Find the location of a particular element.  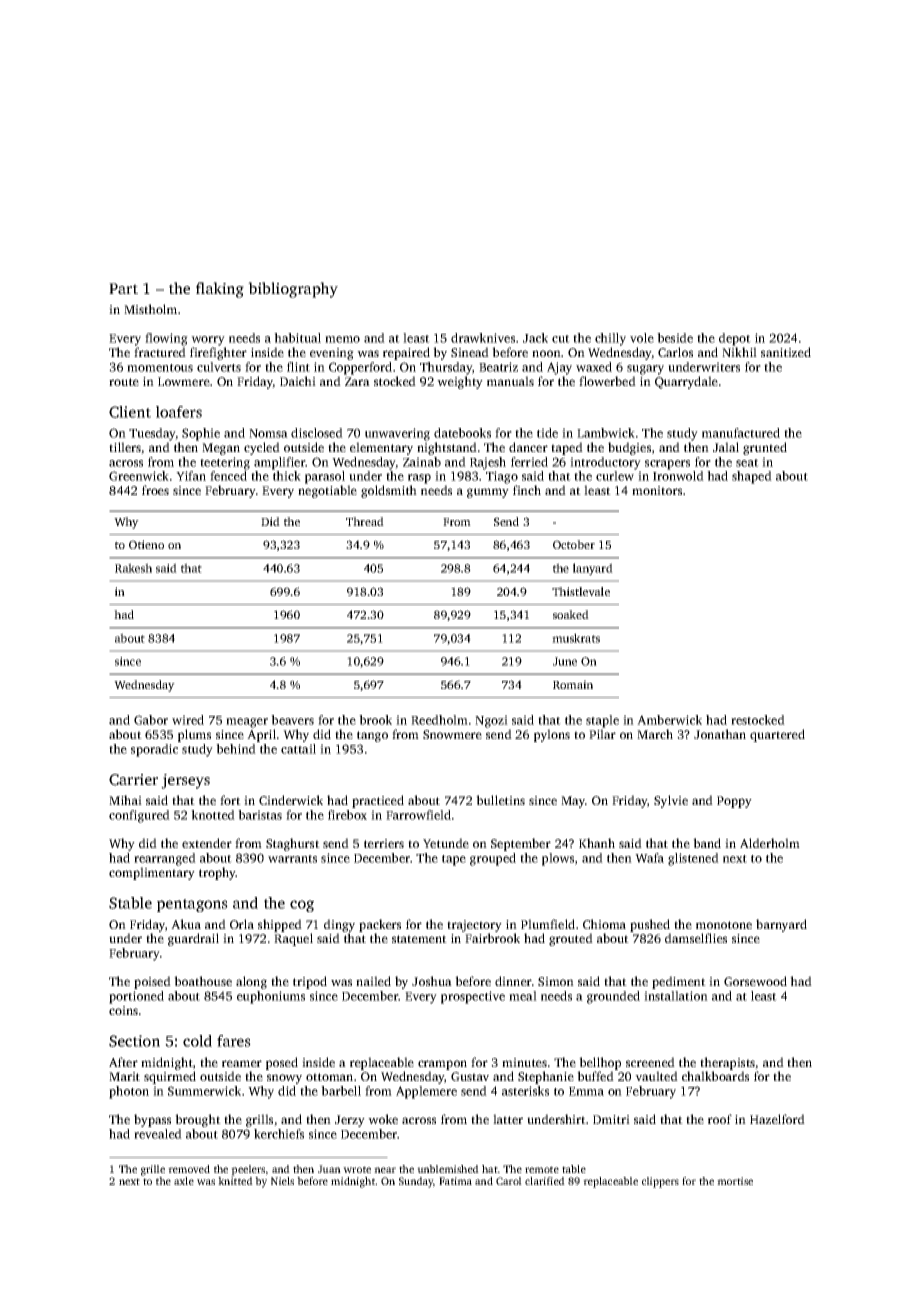

Poppy is located at coordinates (734, 802).
